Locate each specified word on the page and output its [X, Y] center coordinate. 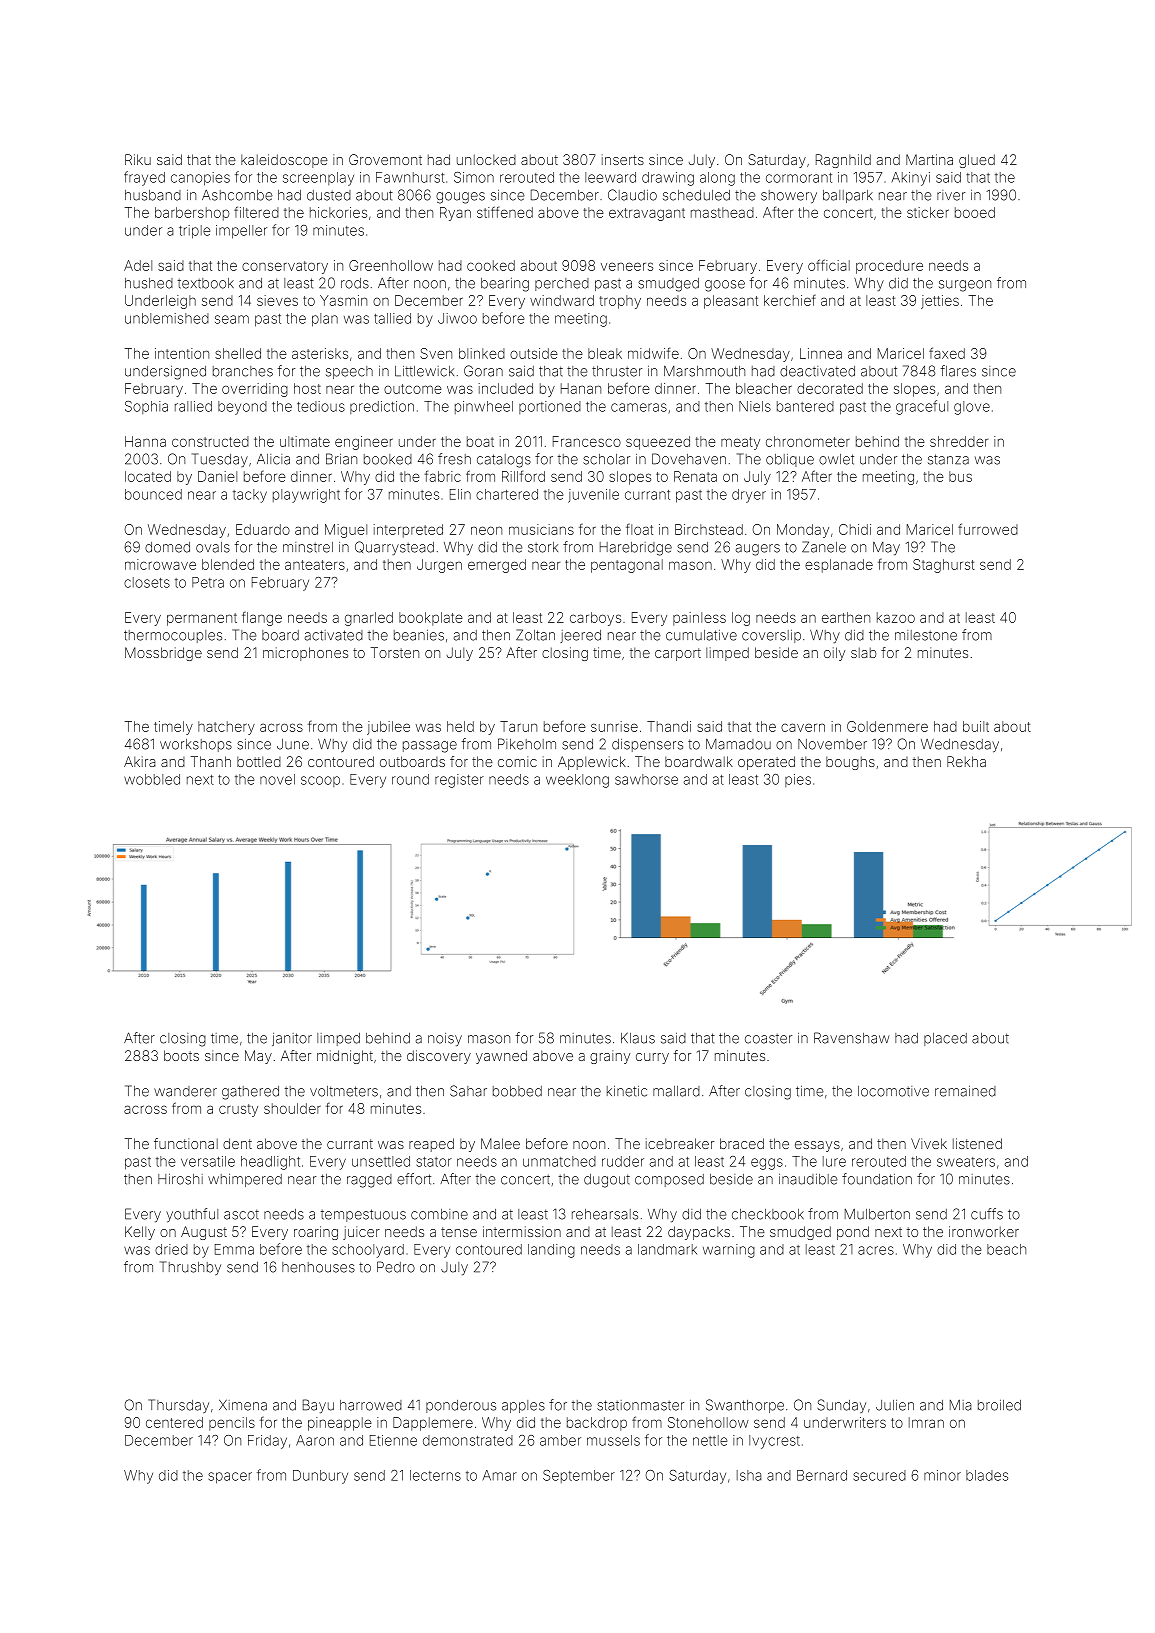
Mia [961, 1405]
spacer [230, 1478]
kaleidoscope [284, 161]
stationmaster [640, 1405]
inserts [623, 159]
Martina [929, 159]
